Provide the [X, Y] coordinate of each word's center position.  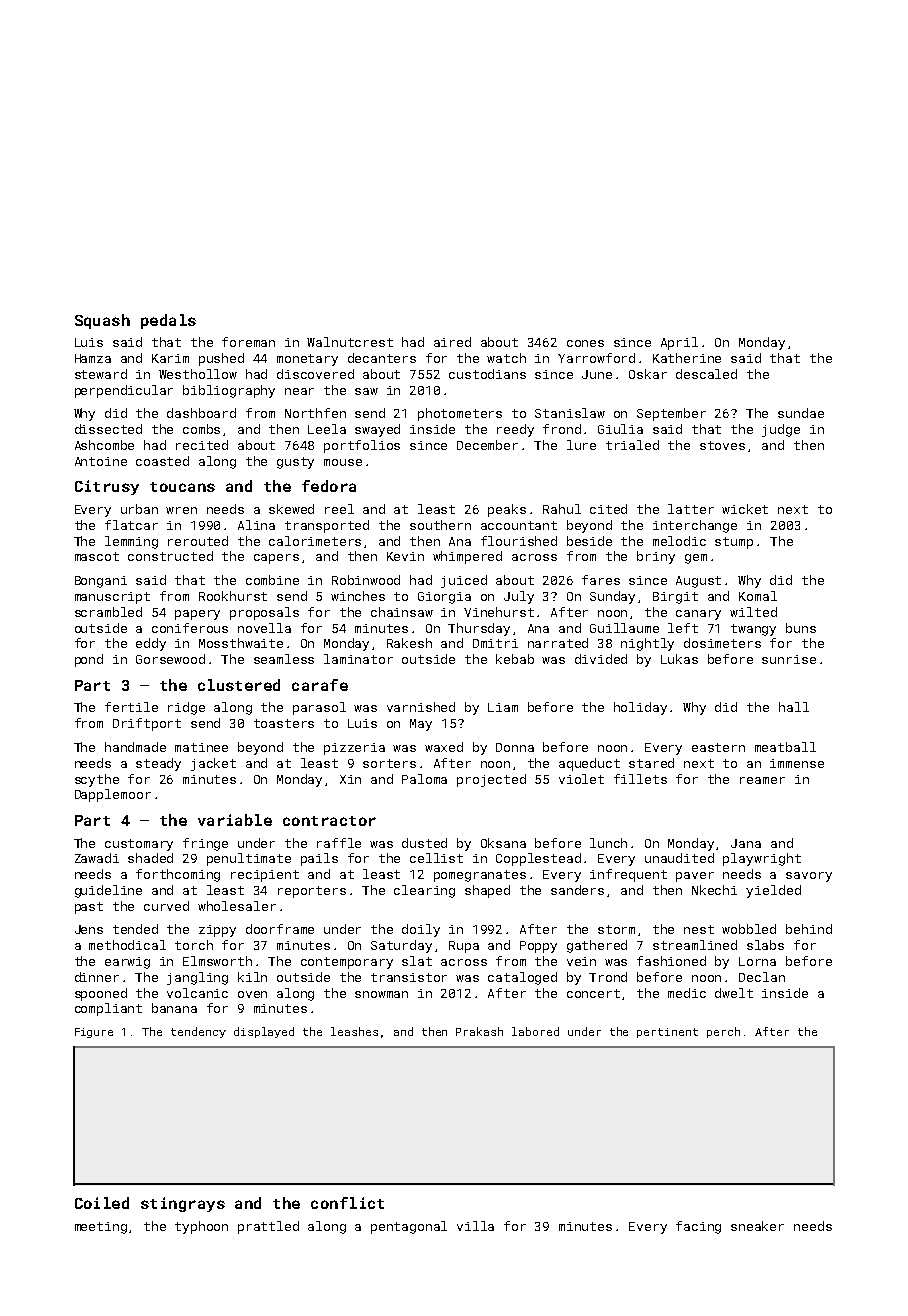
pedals [168, 321]
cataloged [522, 978]
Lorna [757, 961]
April [679, 343]
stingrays [183, 1204]
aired [452, 342]
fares [601, 580]
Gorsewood [170, 659]
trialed [632, 445]
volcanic [197, 993]
